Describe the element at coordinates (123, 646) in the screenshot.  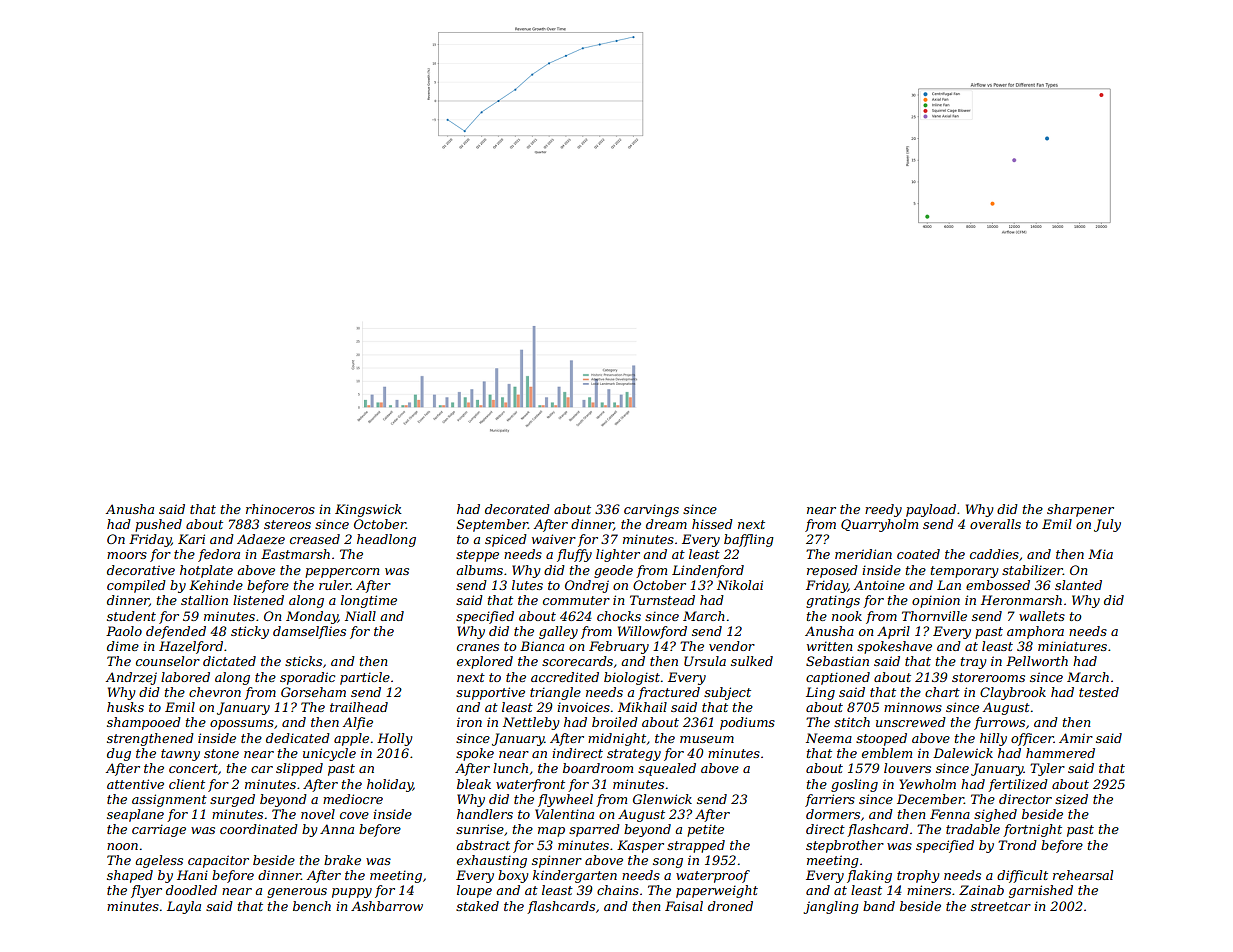
I see `dime` at that location.
